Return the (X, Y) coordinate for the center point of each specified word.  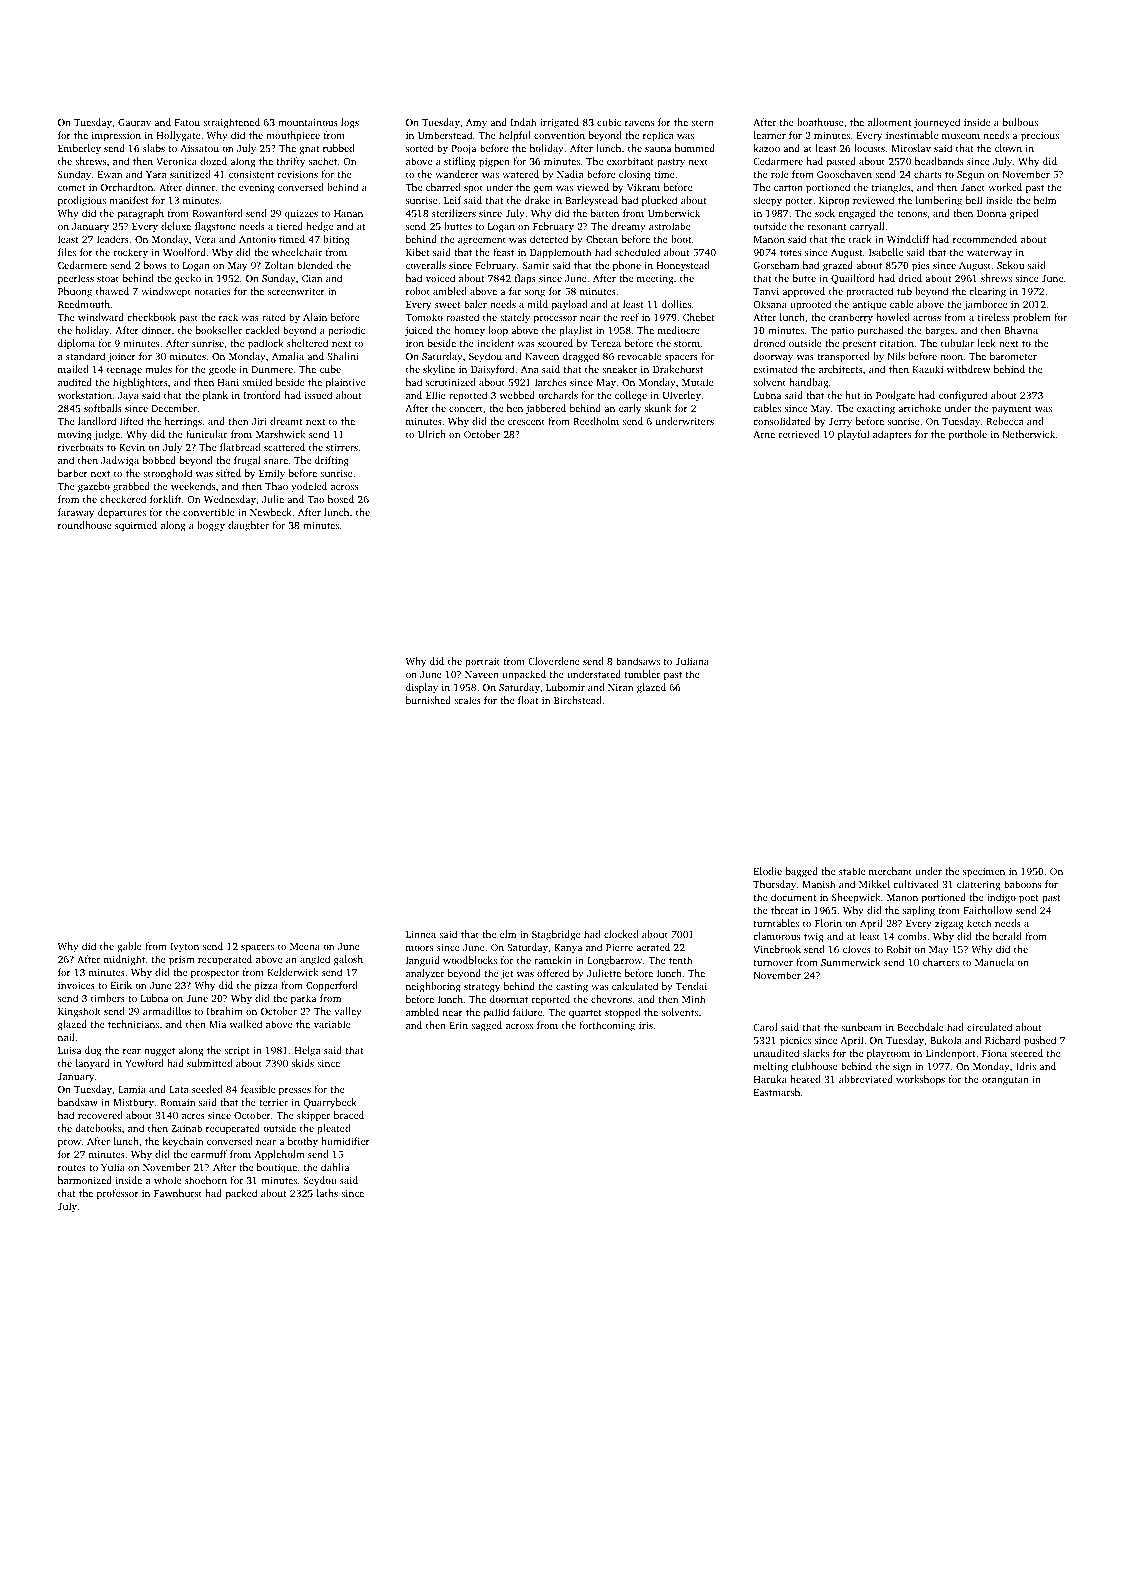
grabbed (131, 487)
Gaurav (134, 122)
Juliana (692, 661)
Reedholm (596, 421)
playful (853, 435)
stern (702, 123)
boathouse (820, 122)
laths (327, 1193)
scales (467, 700)
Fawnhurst (178, 1193)
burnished (428, 700)
